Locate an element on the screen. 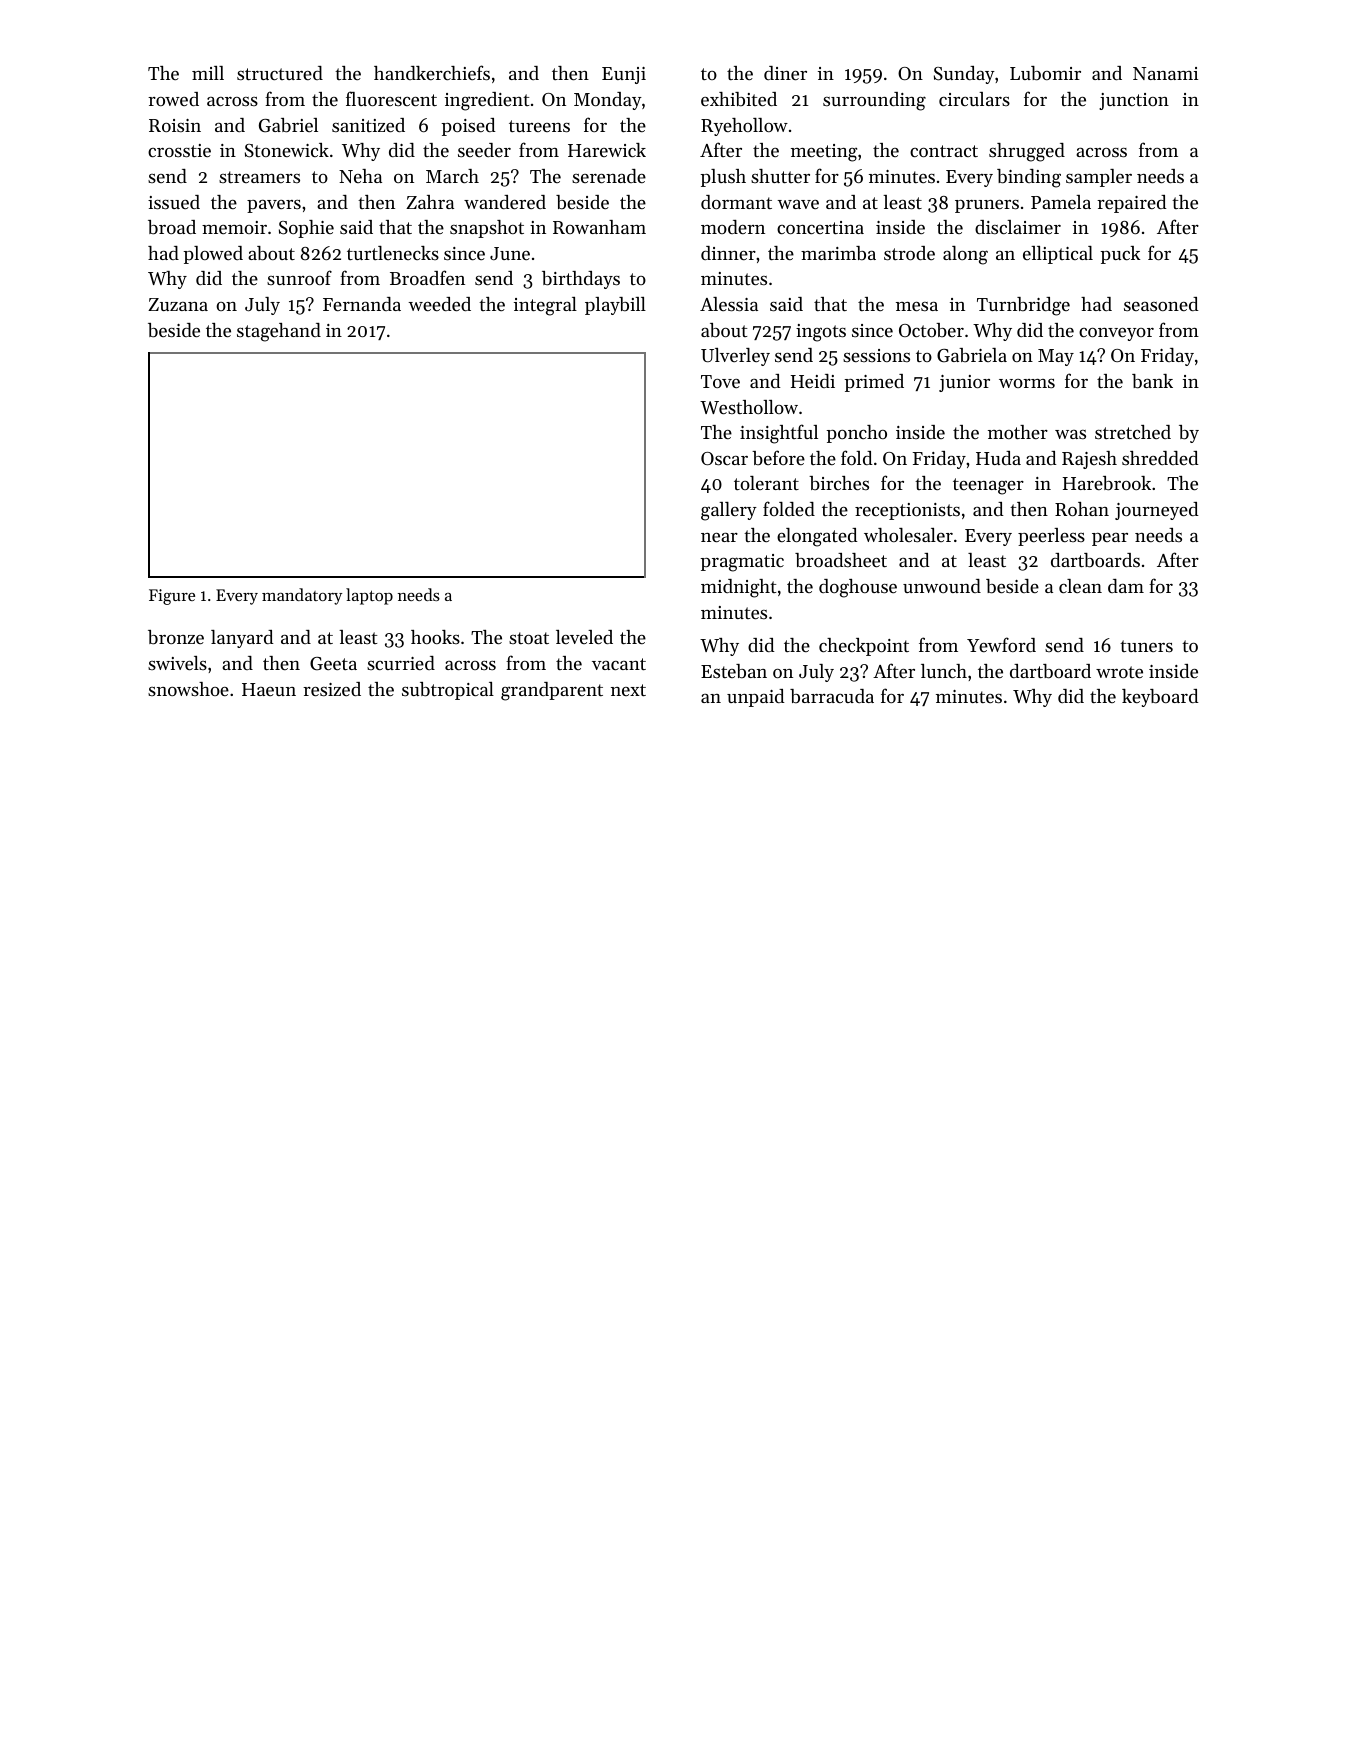  Lubomir is located at coordinates (1045, 73).
